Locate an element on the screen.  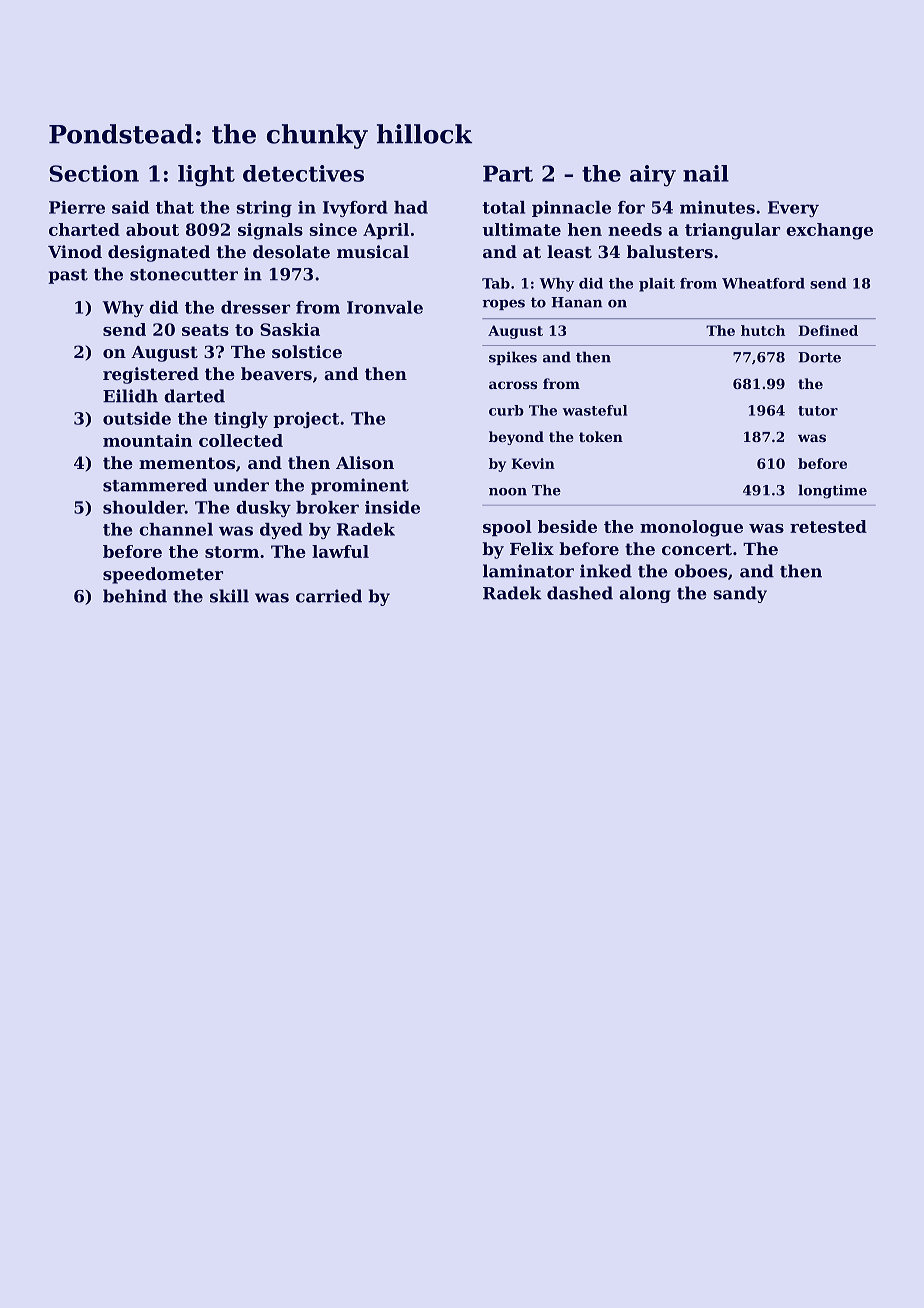
monologue is located at coordinates (691, 528).
